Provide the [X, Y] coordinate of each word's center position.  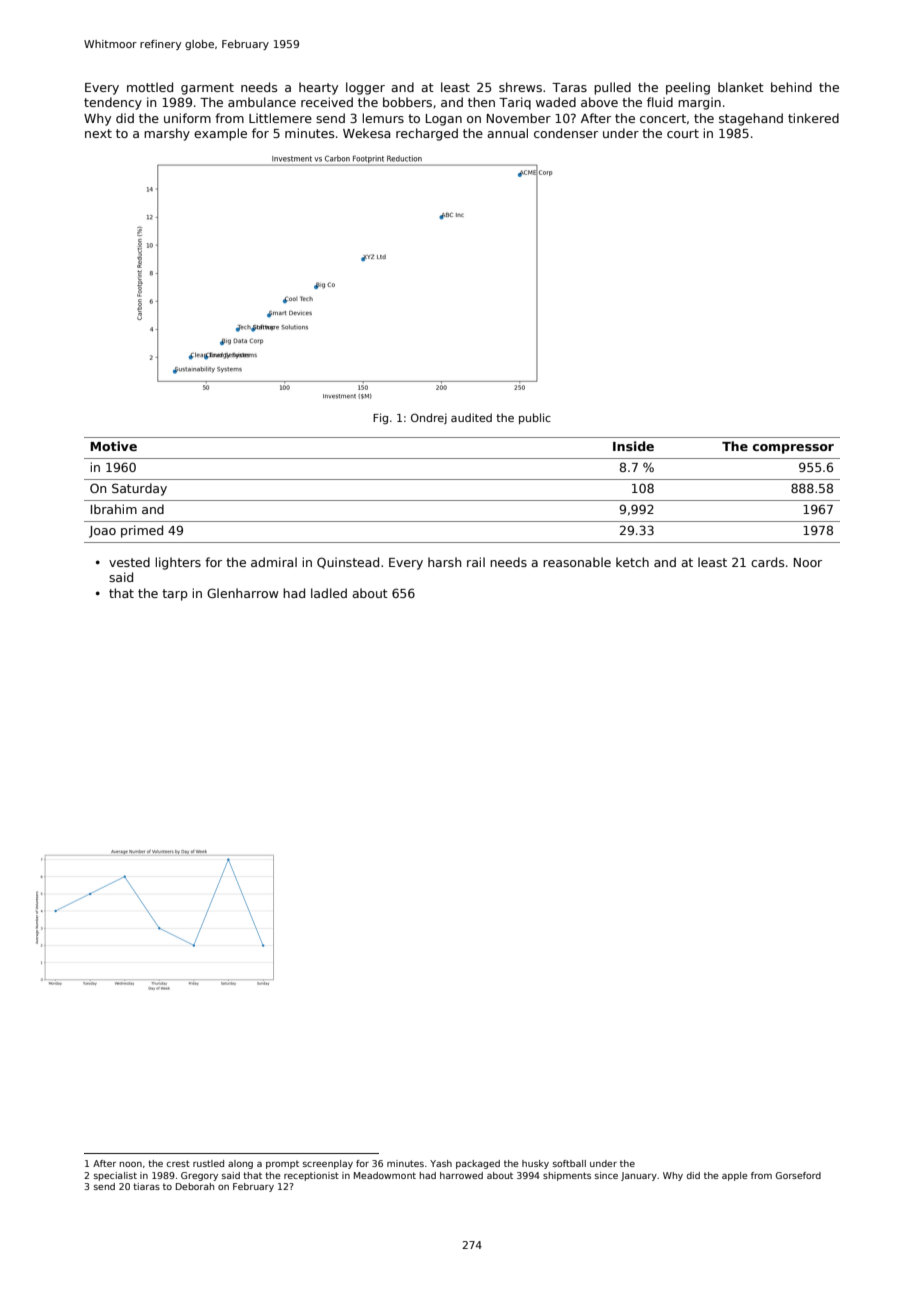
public [535, 418]
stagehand [751, 119]
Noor [808, 562]
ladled [329, 593]
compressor [793, 449]
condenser [566, 133]
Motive [113, 446]
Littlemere [280, 118]
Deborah [195, 1186]
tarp [175, 595]
